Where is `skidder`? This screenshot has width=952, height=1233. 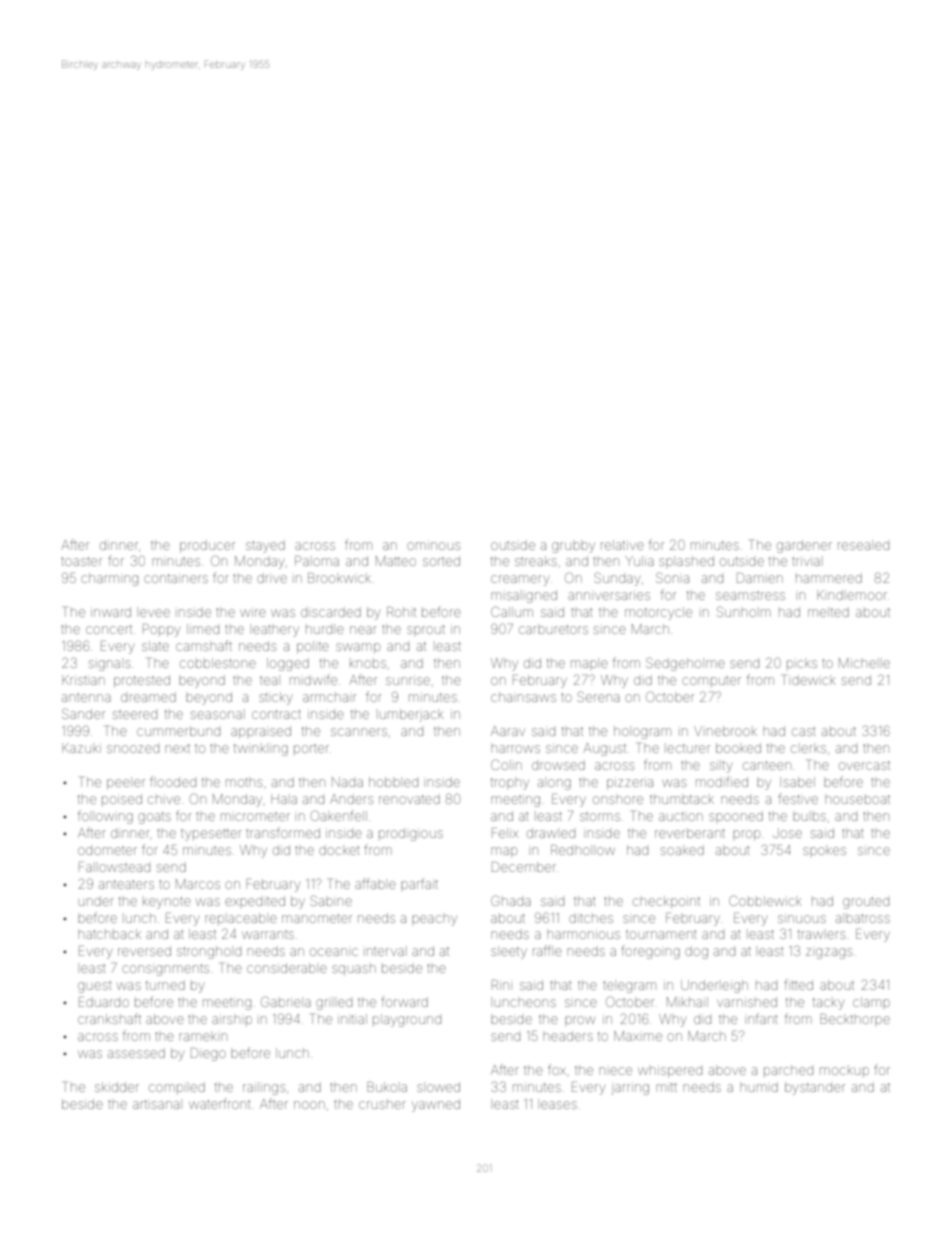
skidder is located at coordinates (117, 1087).
